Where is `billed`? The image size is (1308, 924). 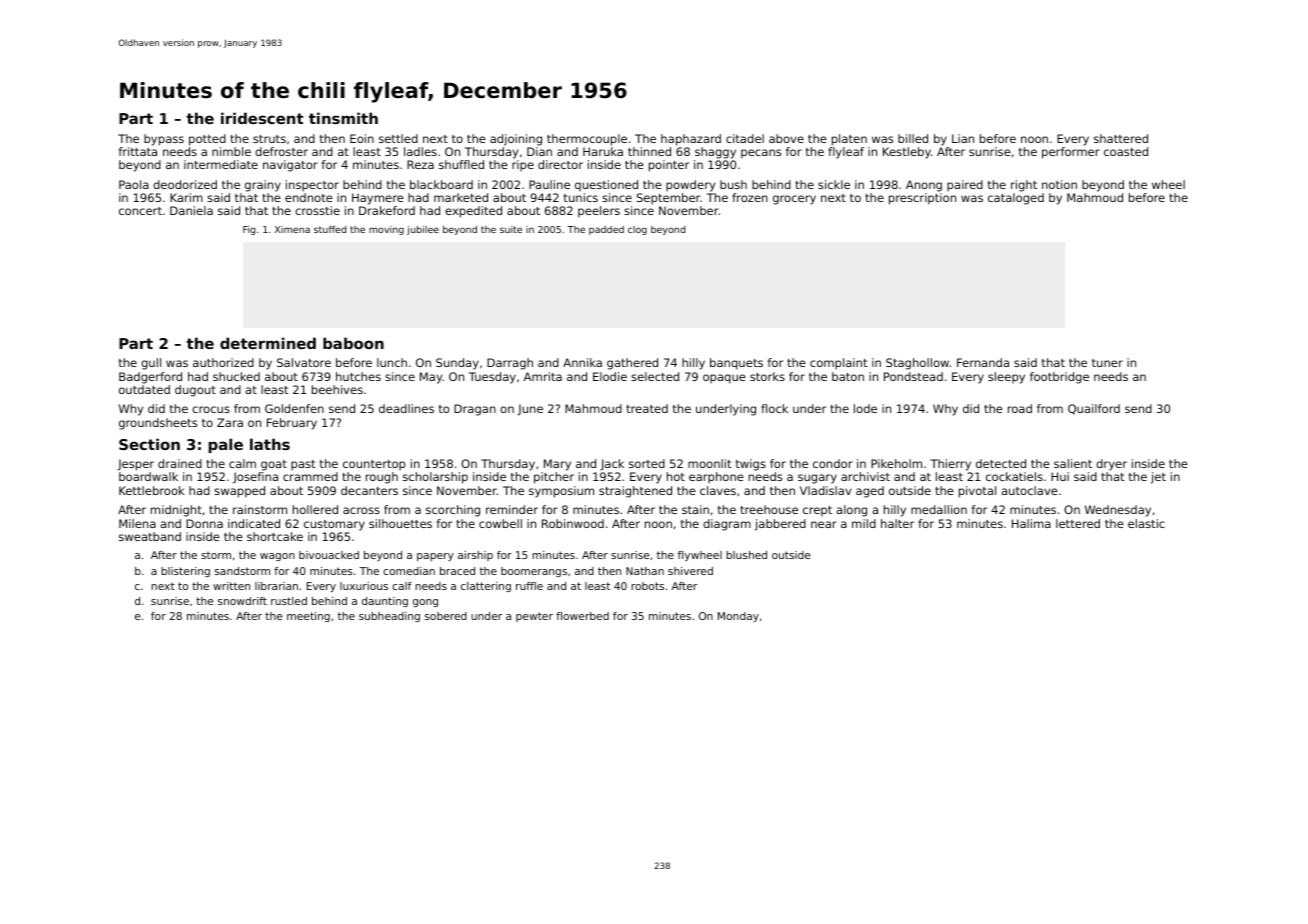
billed is located at coordinates (913, 138).
